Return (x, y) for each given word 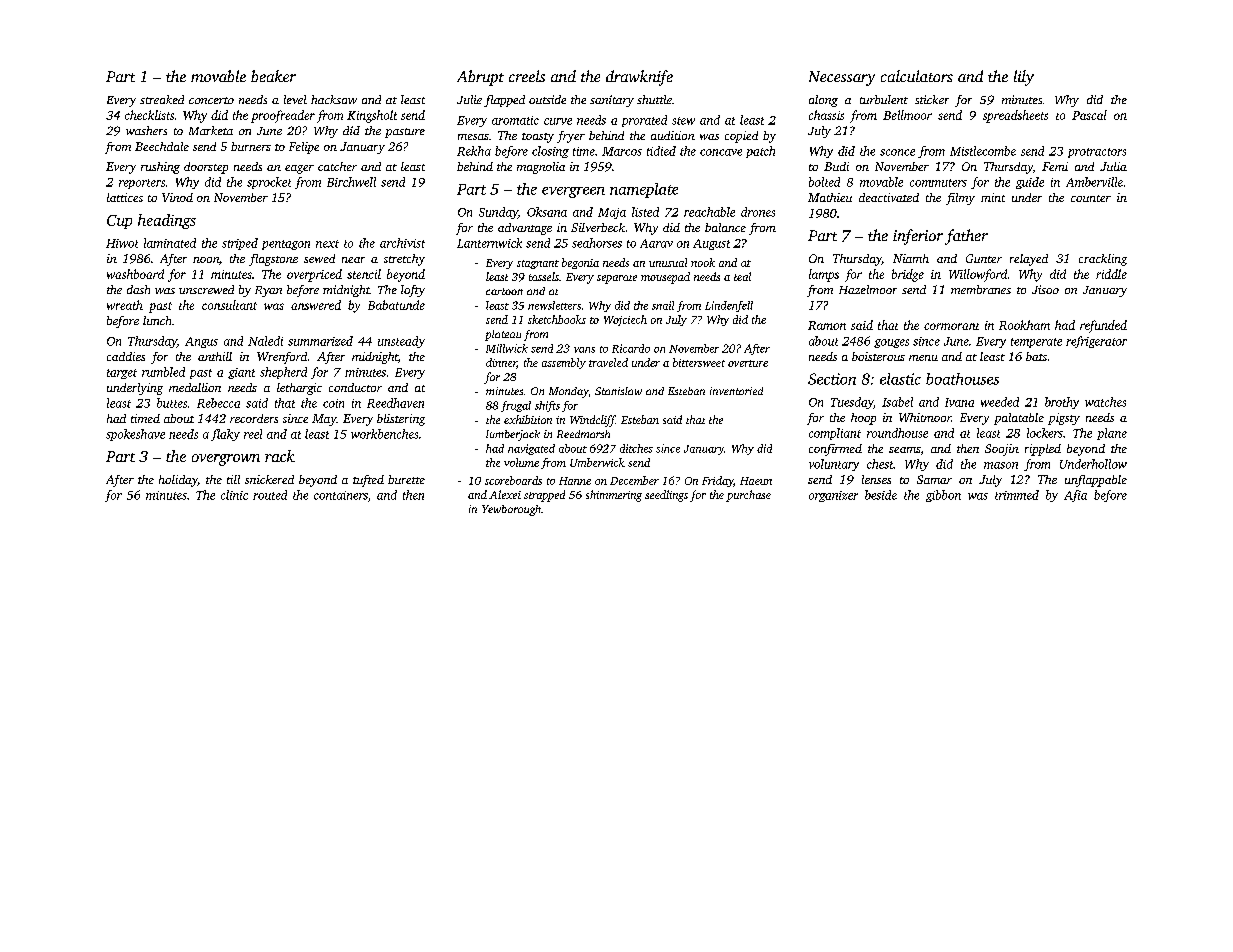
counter (1091, 198)
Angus (201, 342)
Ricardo (631, 348)
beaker (273, 76)
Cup (119, 222)
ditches (636, 448)
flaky (225, 435)
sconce (897, 152)
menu (923, 358)
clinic (234, 495)
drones (758, 212)
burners (251, 146)
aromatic (515, 120)
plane (1112, 434)
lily (1024, 78)
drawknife (639, 78)
